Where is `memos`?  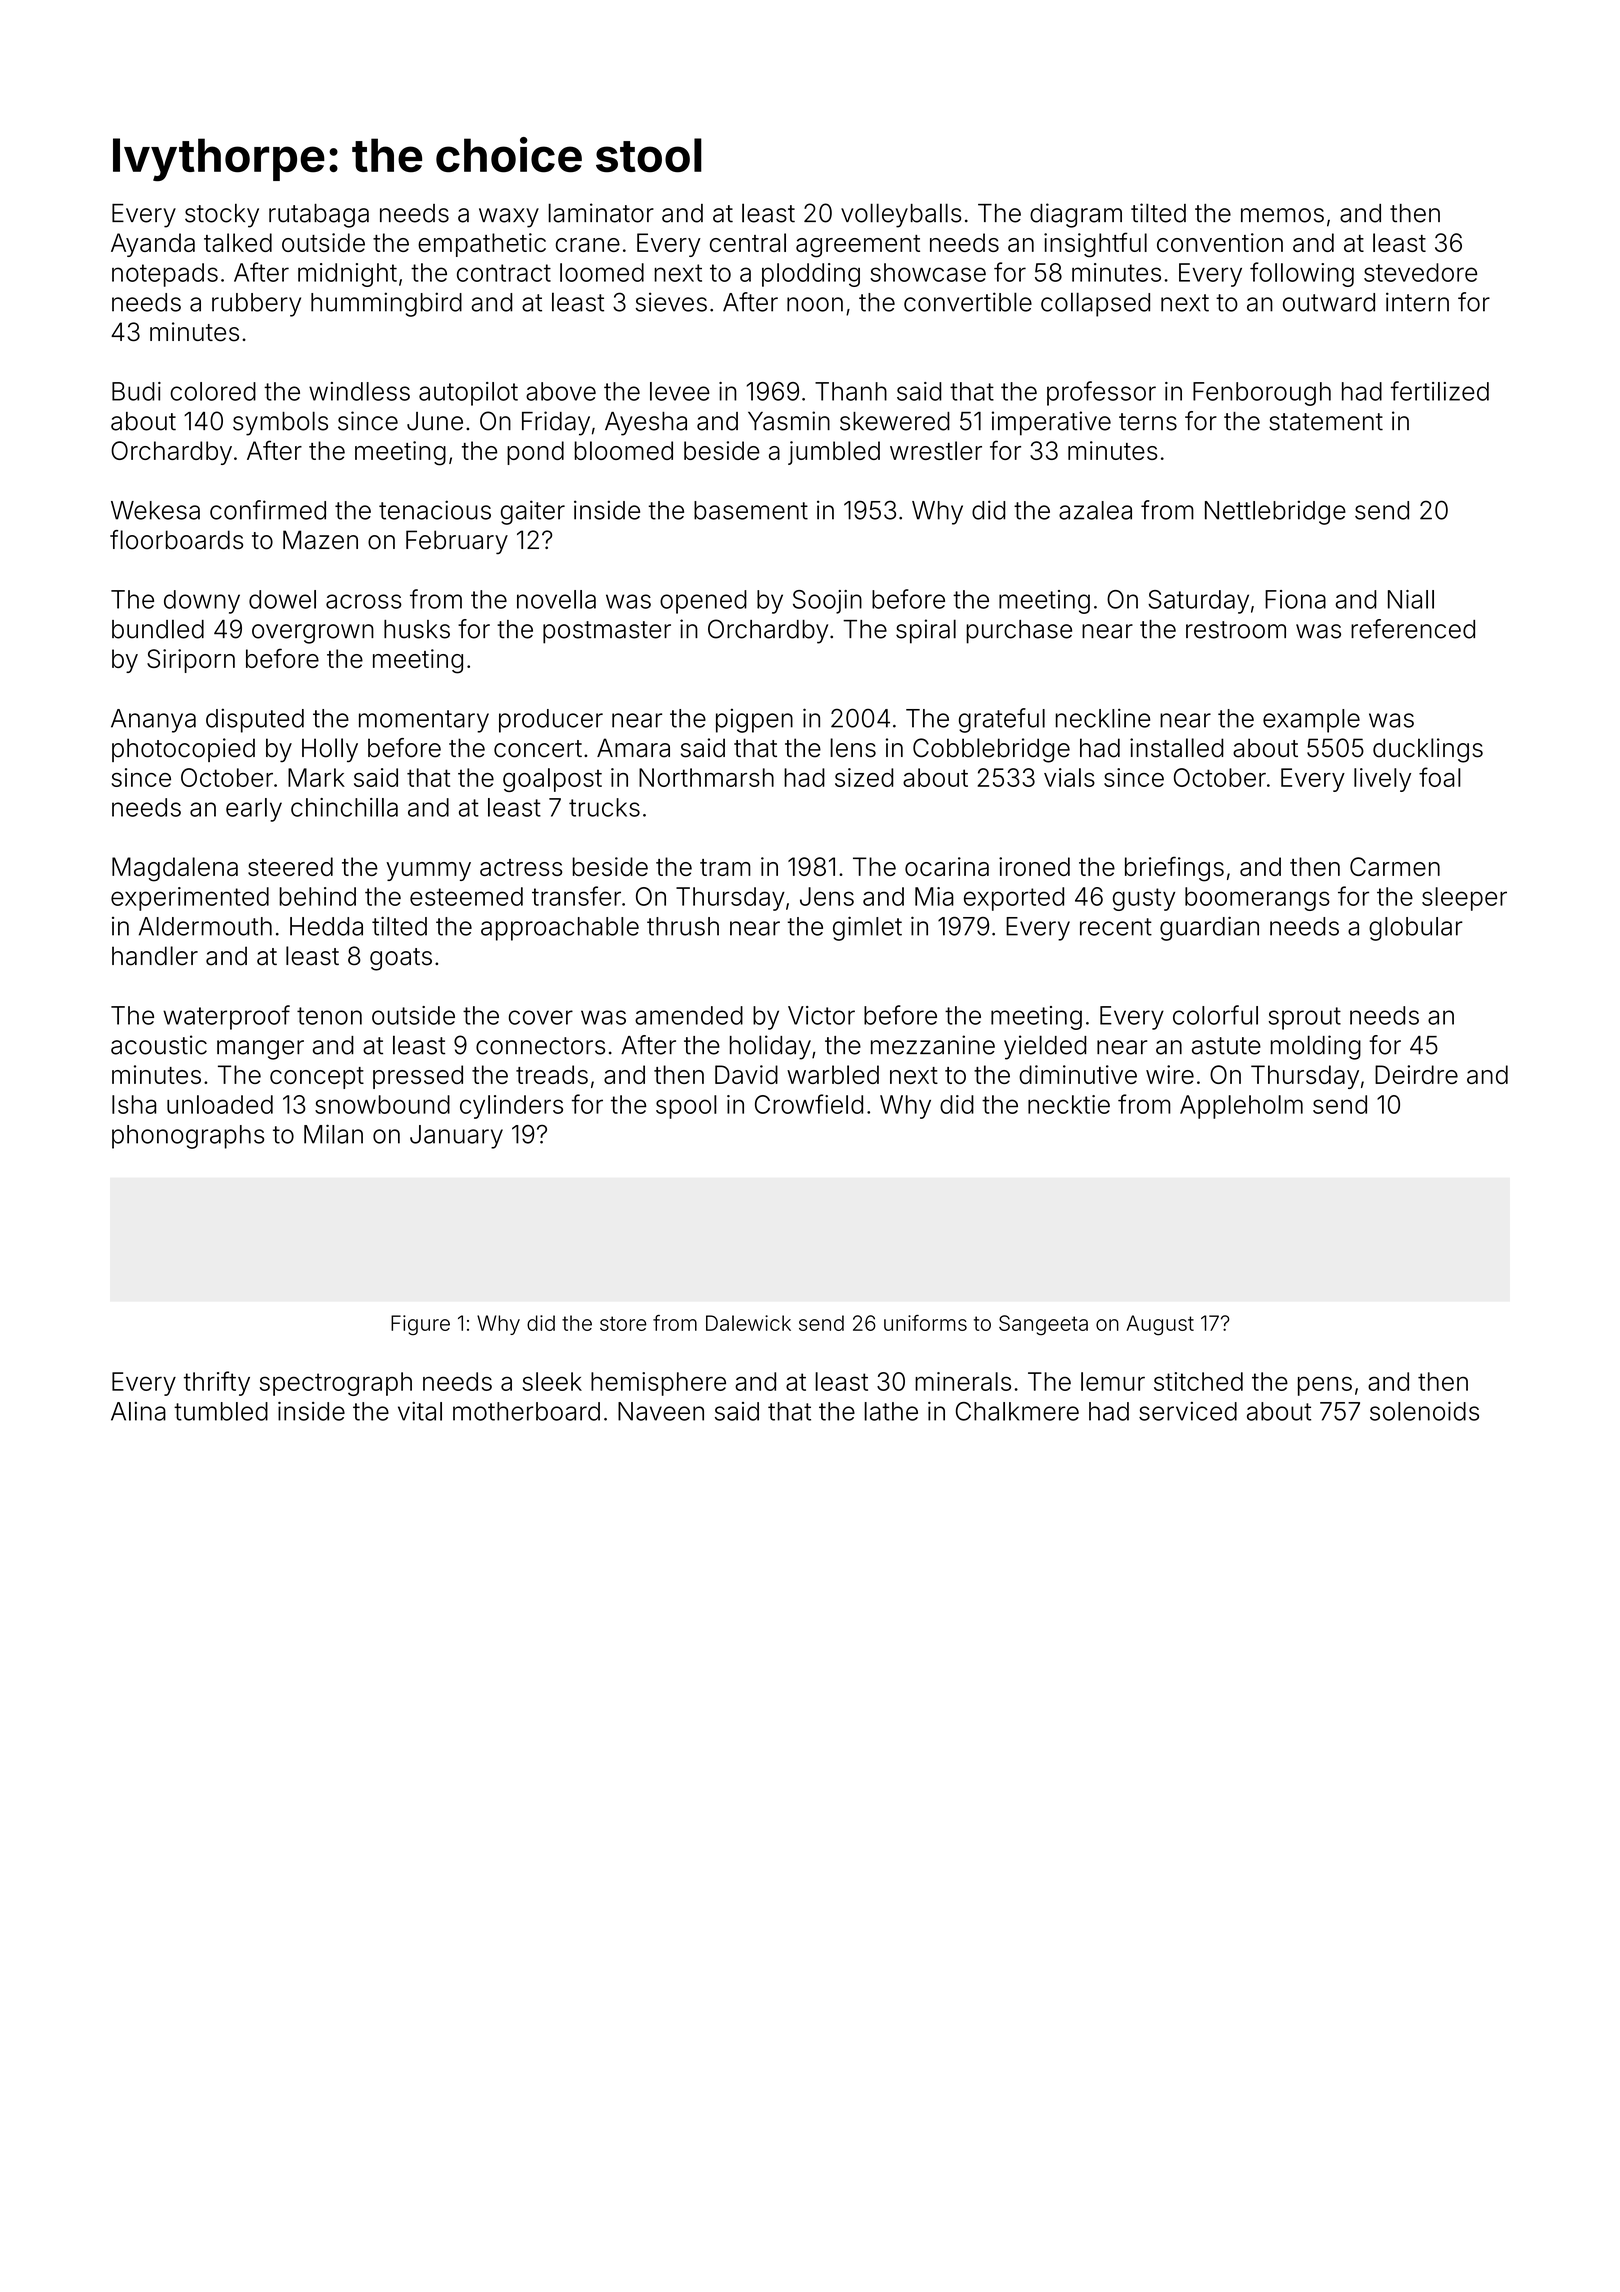
memos is located at coordinates (1282, 215).
